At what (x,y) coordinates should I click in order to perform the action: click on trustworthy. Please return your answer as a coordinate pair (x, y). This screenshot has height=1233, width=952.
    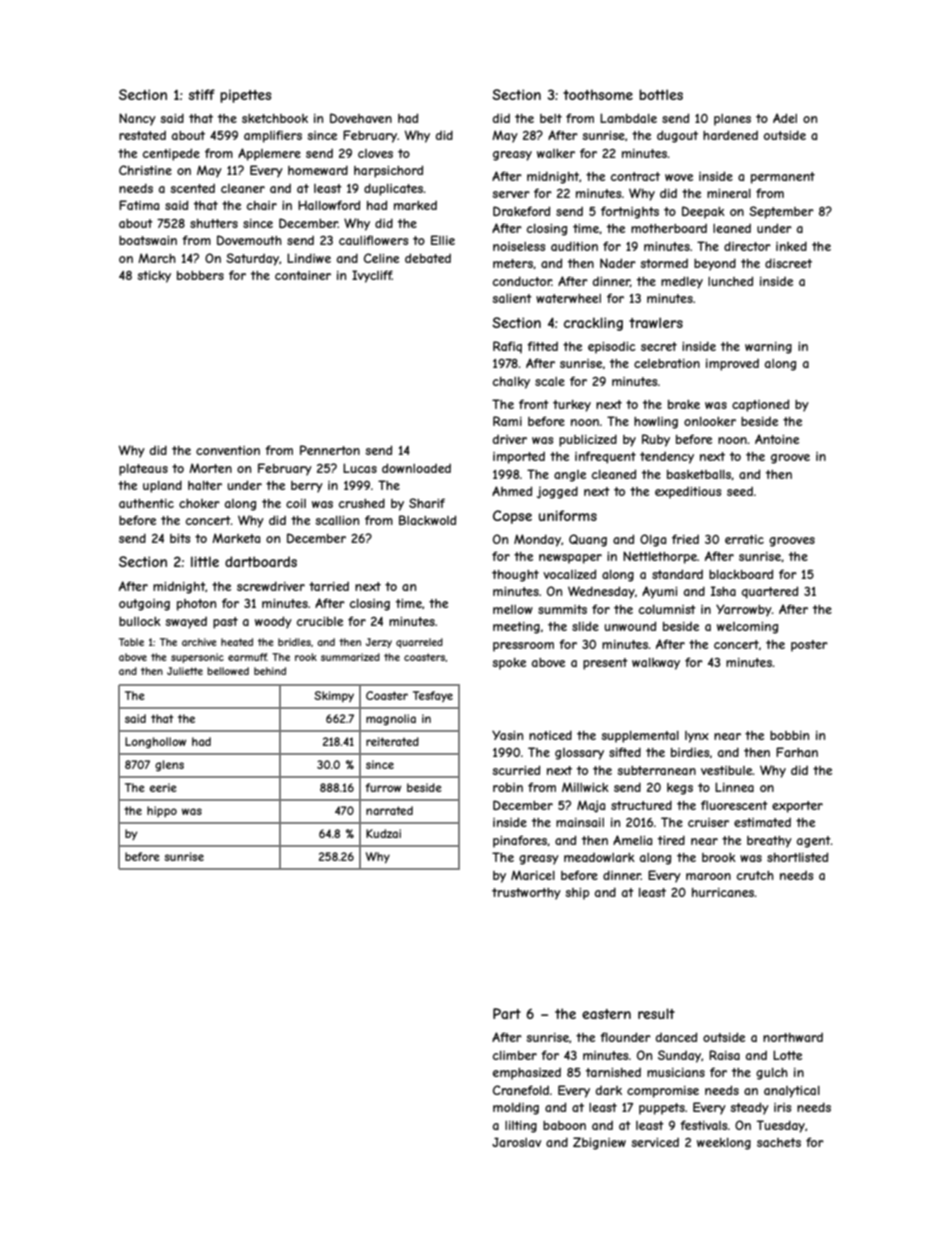
    Looking at the image, I should click on (526, 894).
